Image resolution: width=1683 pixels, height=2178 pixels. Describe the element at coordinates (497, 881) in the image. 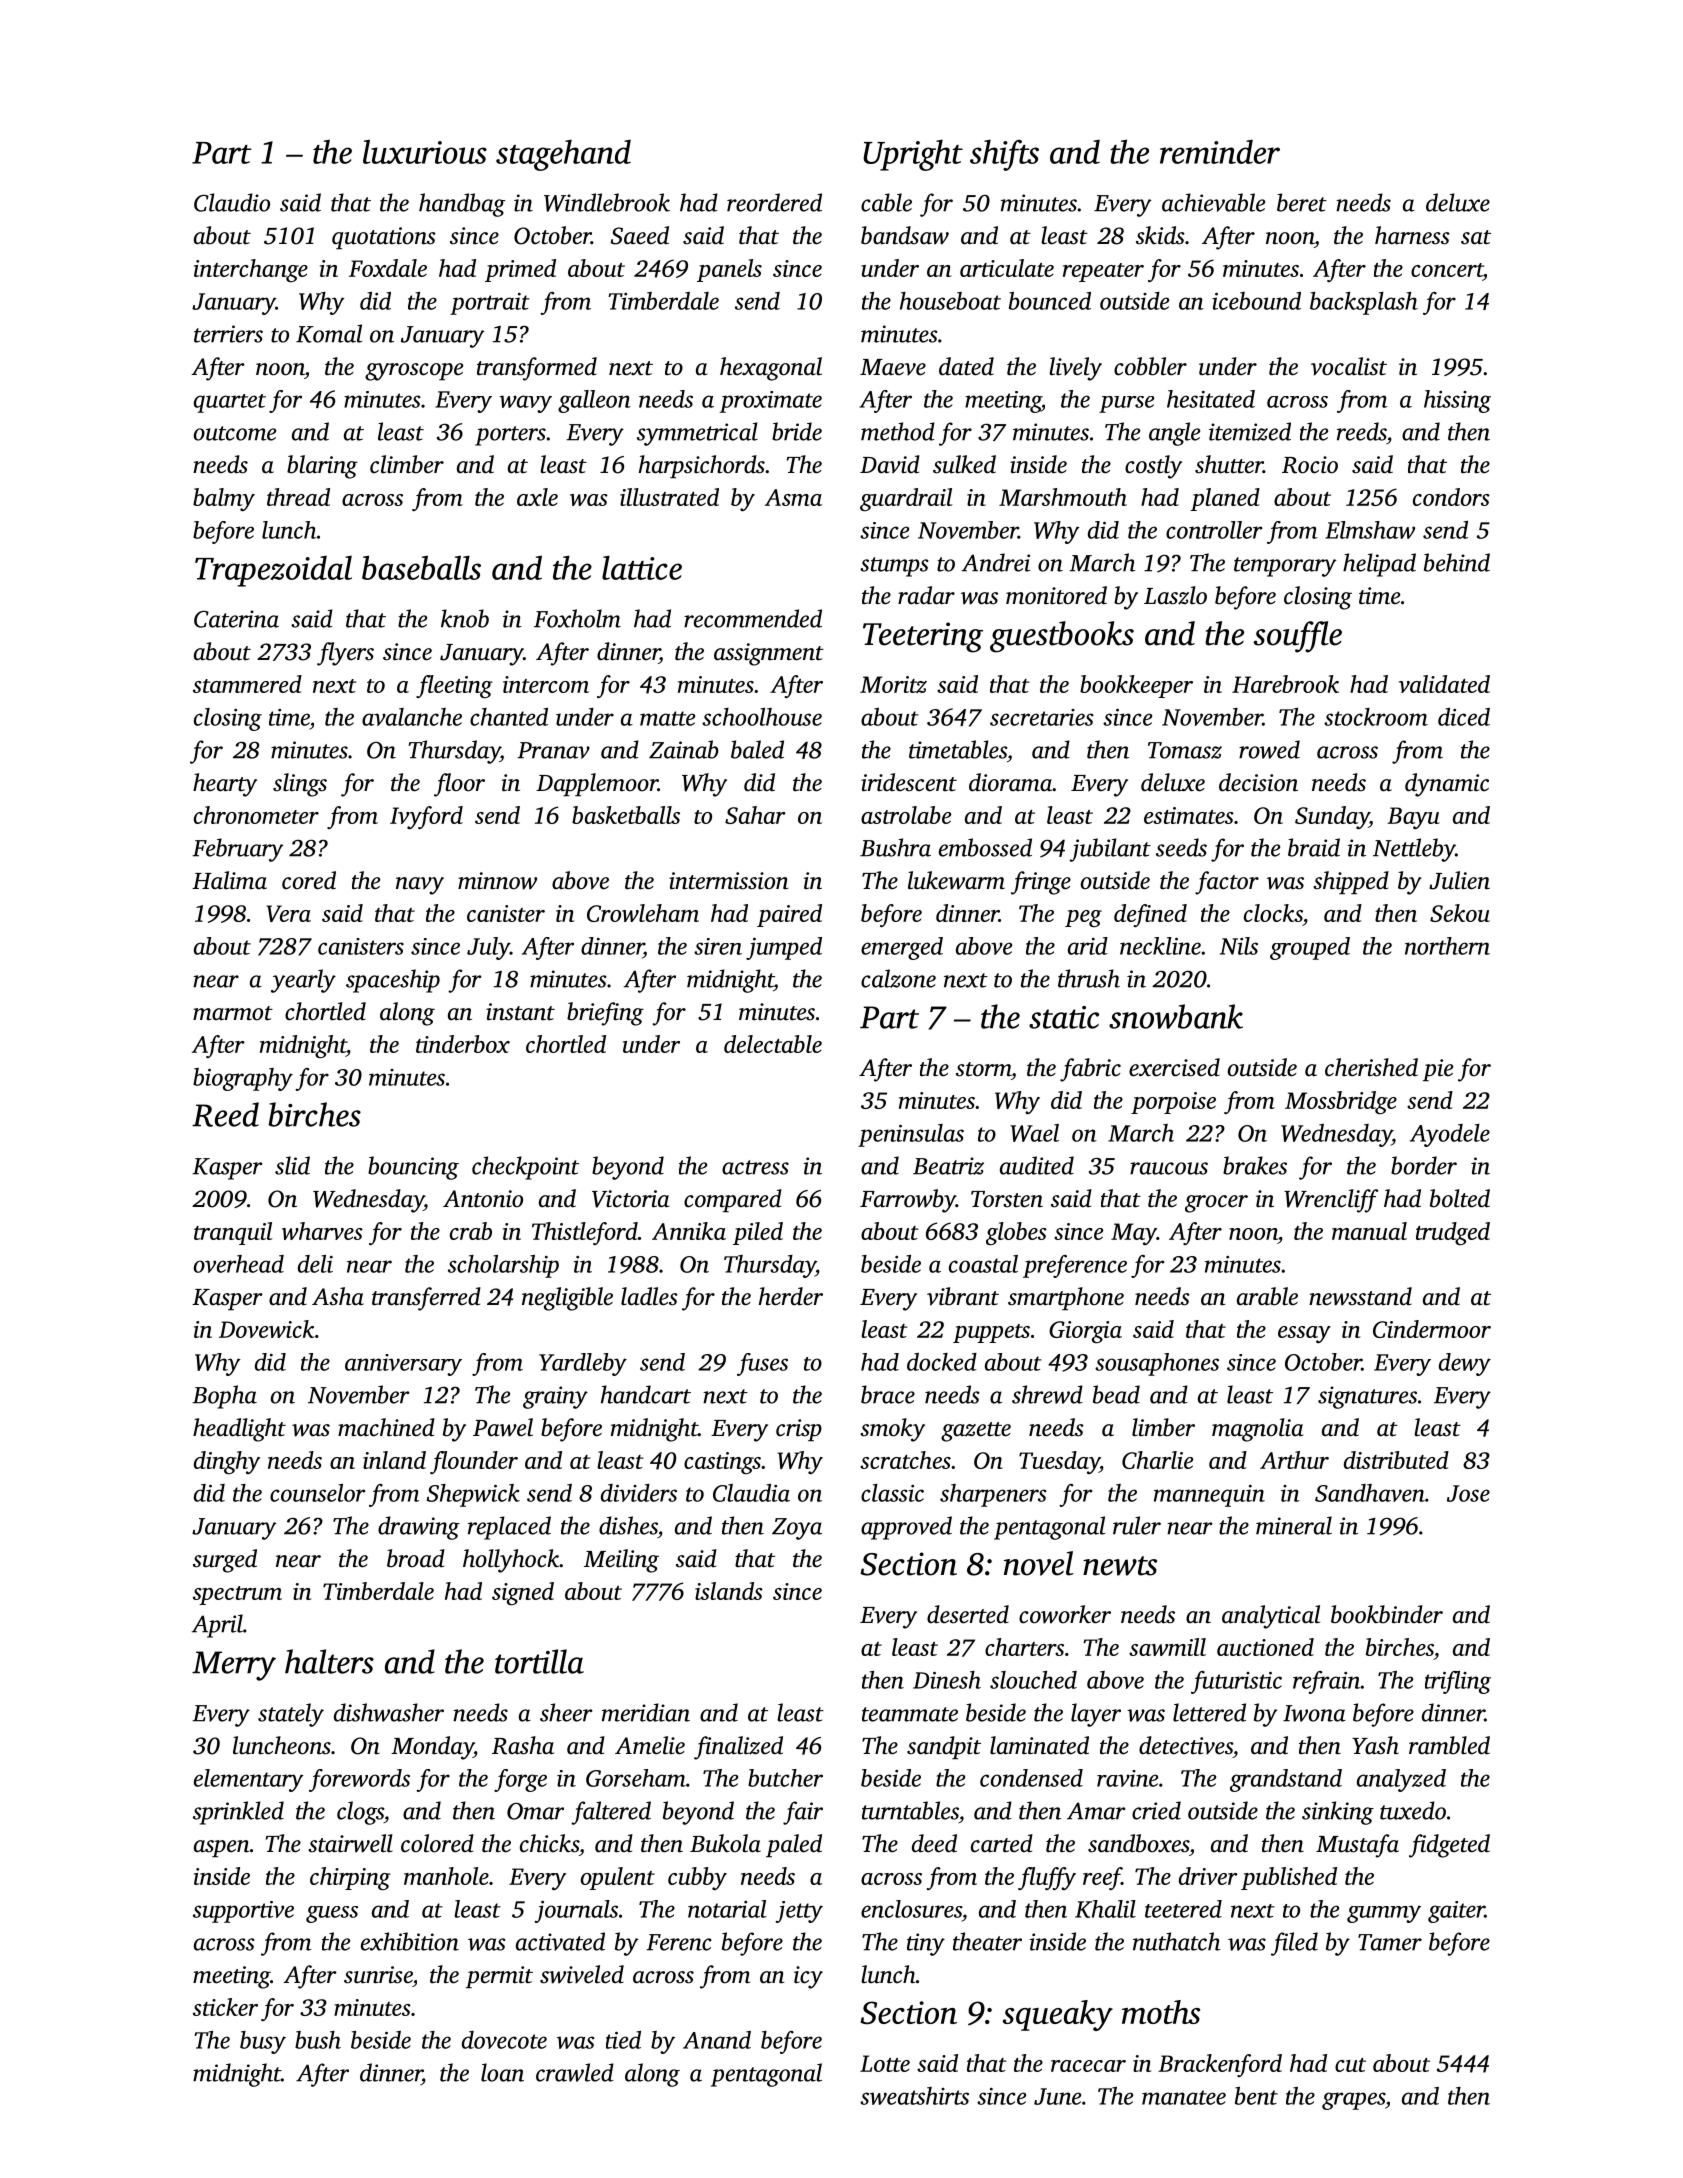

I see `minnow` at that location.
